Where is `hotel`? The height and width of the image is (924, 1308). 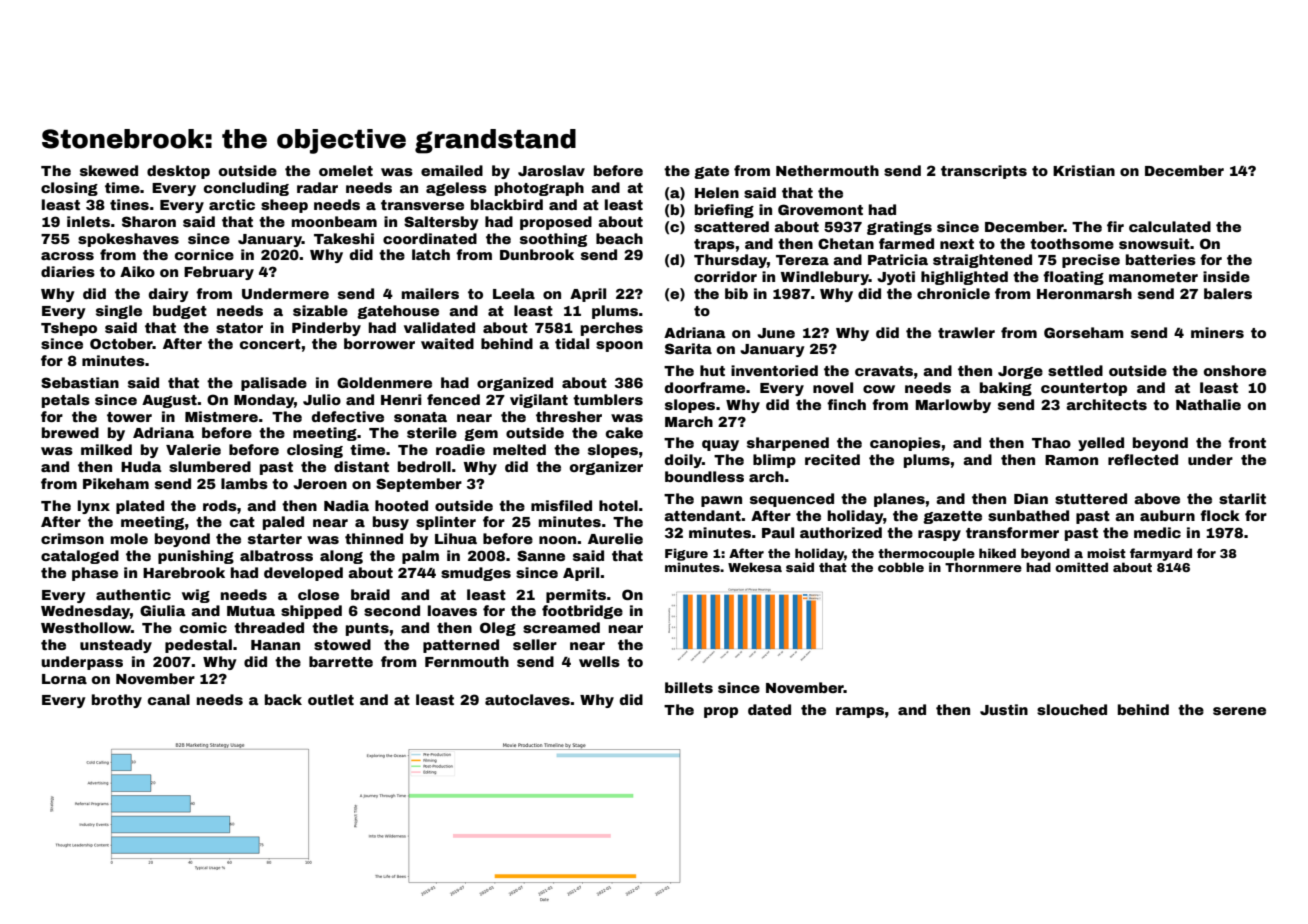 hotel is located at coordinates (618, 505).
